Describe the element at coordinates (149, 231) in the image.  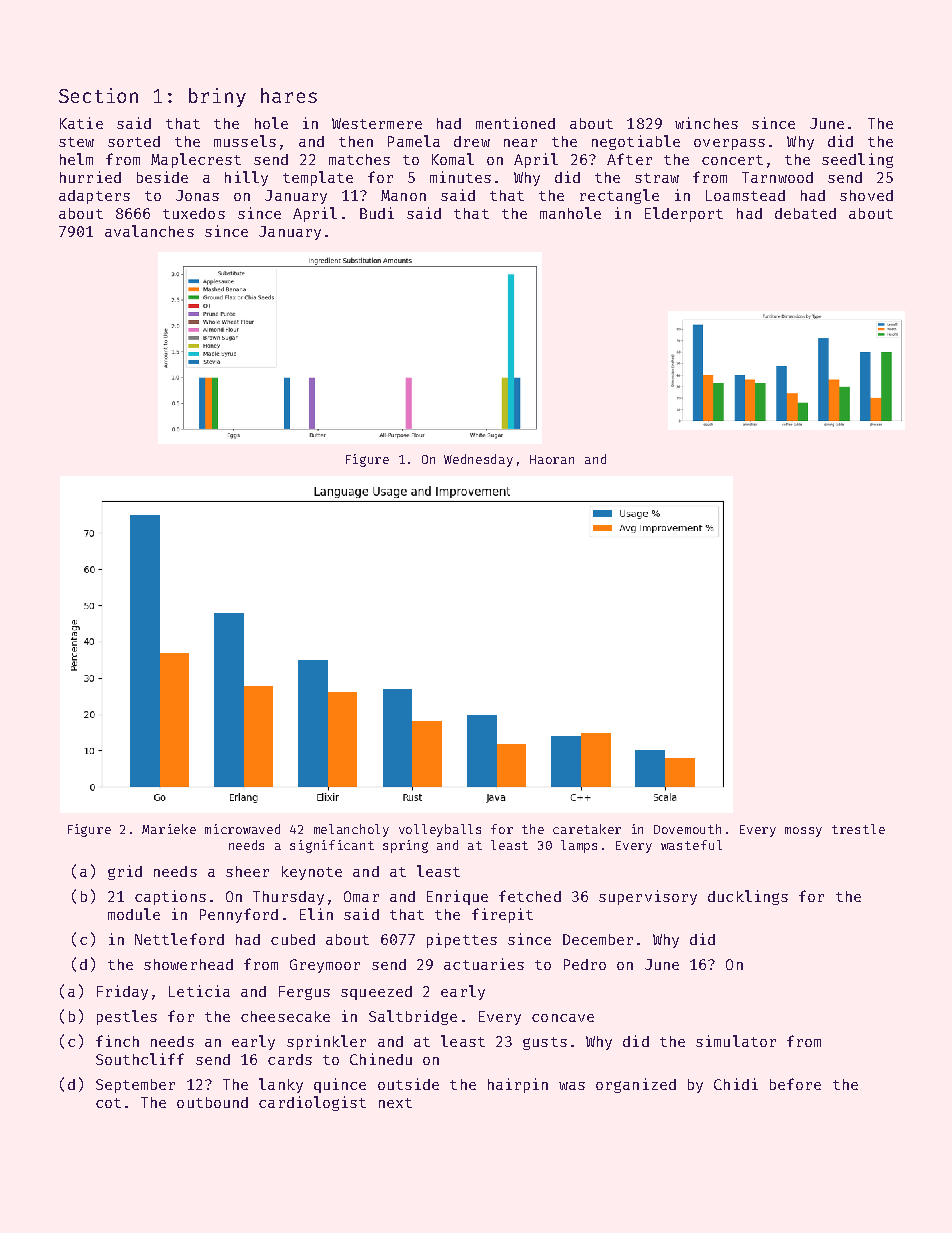
I see `avalanches` at that location.
